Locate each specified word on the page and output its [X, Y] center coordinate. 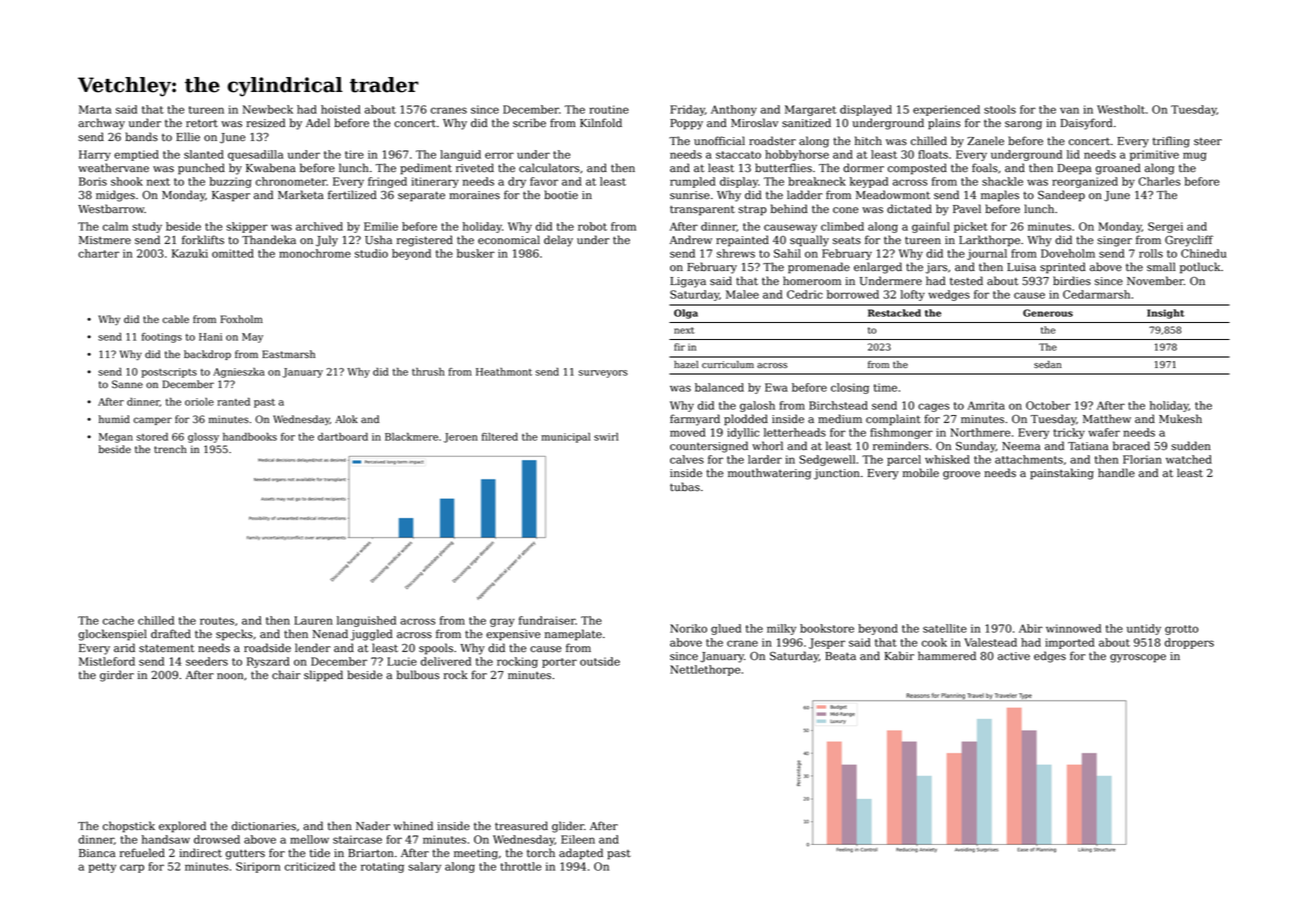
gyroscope [1138, 658]
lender [312, 648]
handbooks [250, 437]
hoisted [341, 109]
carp [132, 868]
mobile [921, 473]
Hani [210, 337]
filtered [500, 437]
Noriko [688, 628]
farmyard [695, 420]
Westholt [1121, 109]
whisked [947, 459]
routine [609, 109]
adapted [581, 854]
